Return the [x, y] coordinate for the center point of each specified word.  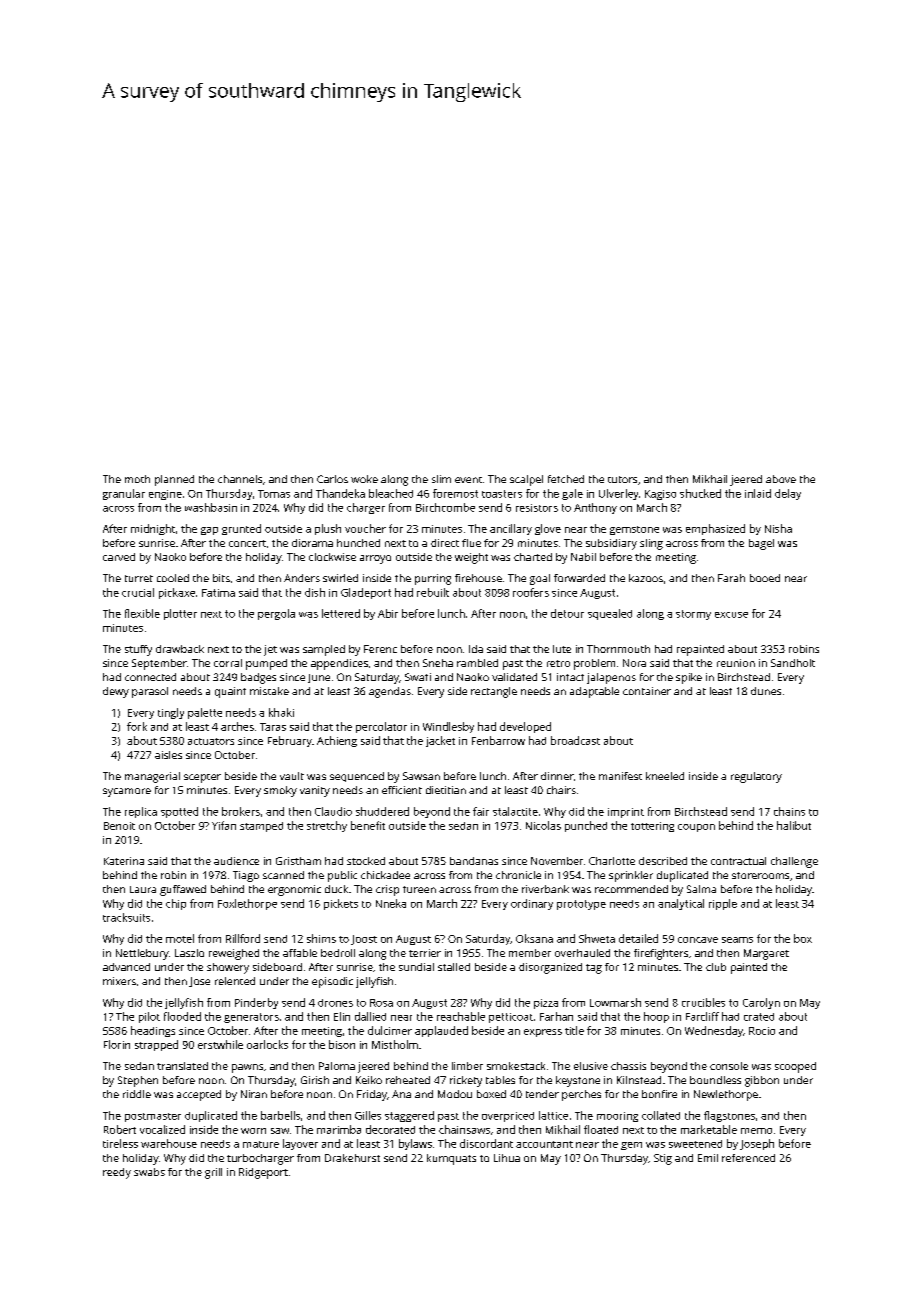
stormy [693, 615]
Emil [708, 1158]
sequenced [357, 777]
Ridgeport [263, 1173]
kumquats [451, 1159]
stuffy [138, 650]
